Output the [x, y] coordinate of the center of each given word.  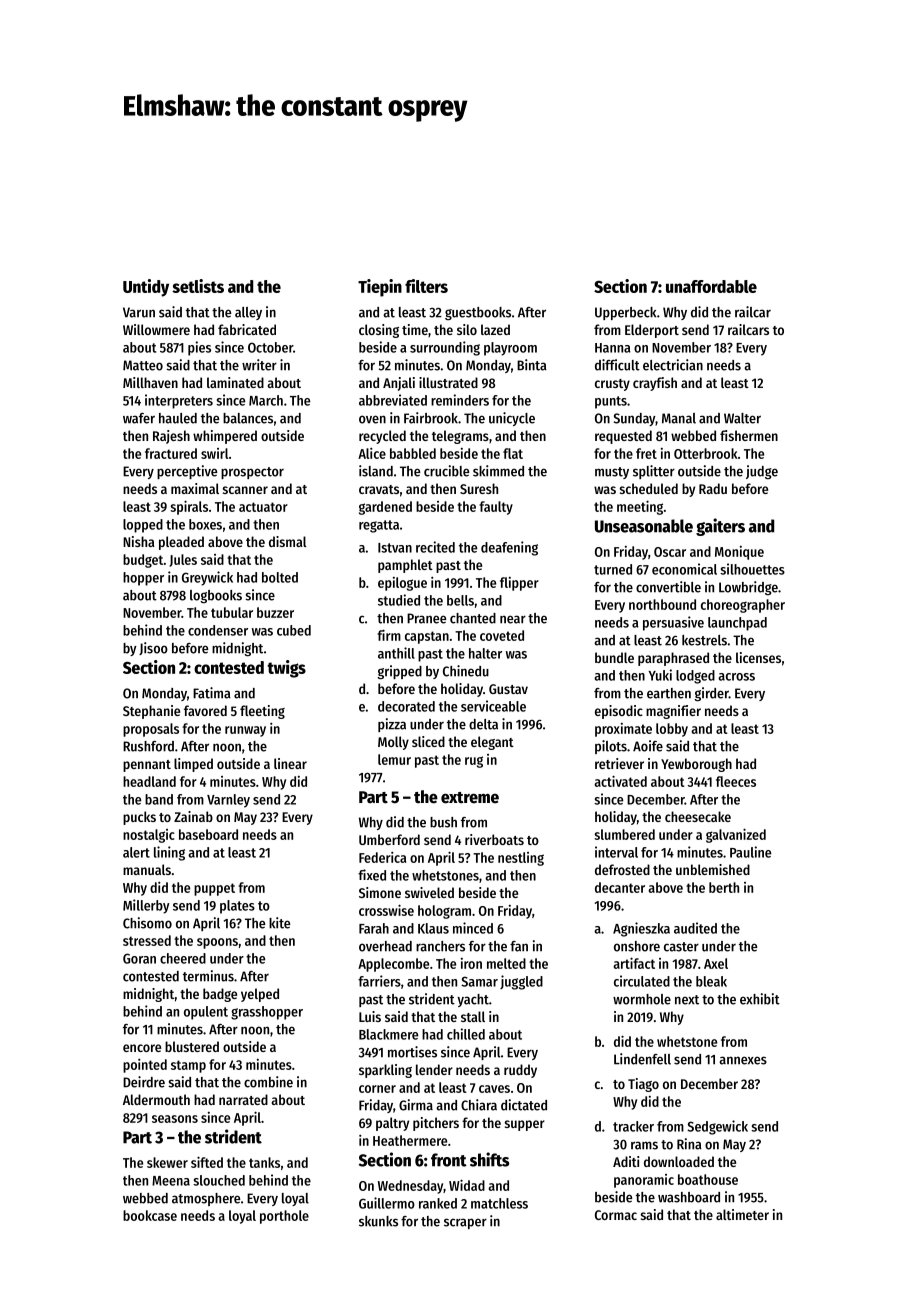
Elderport [652, 331]
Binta [532, 365]
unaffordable [711, 286]
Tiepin [380, 288]
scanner [245, 490]
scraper [465, 1223]
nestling [521, 859]
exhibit [760, 999]
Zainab [193, 816]
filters [426, 286]
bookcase [150, 1215]
